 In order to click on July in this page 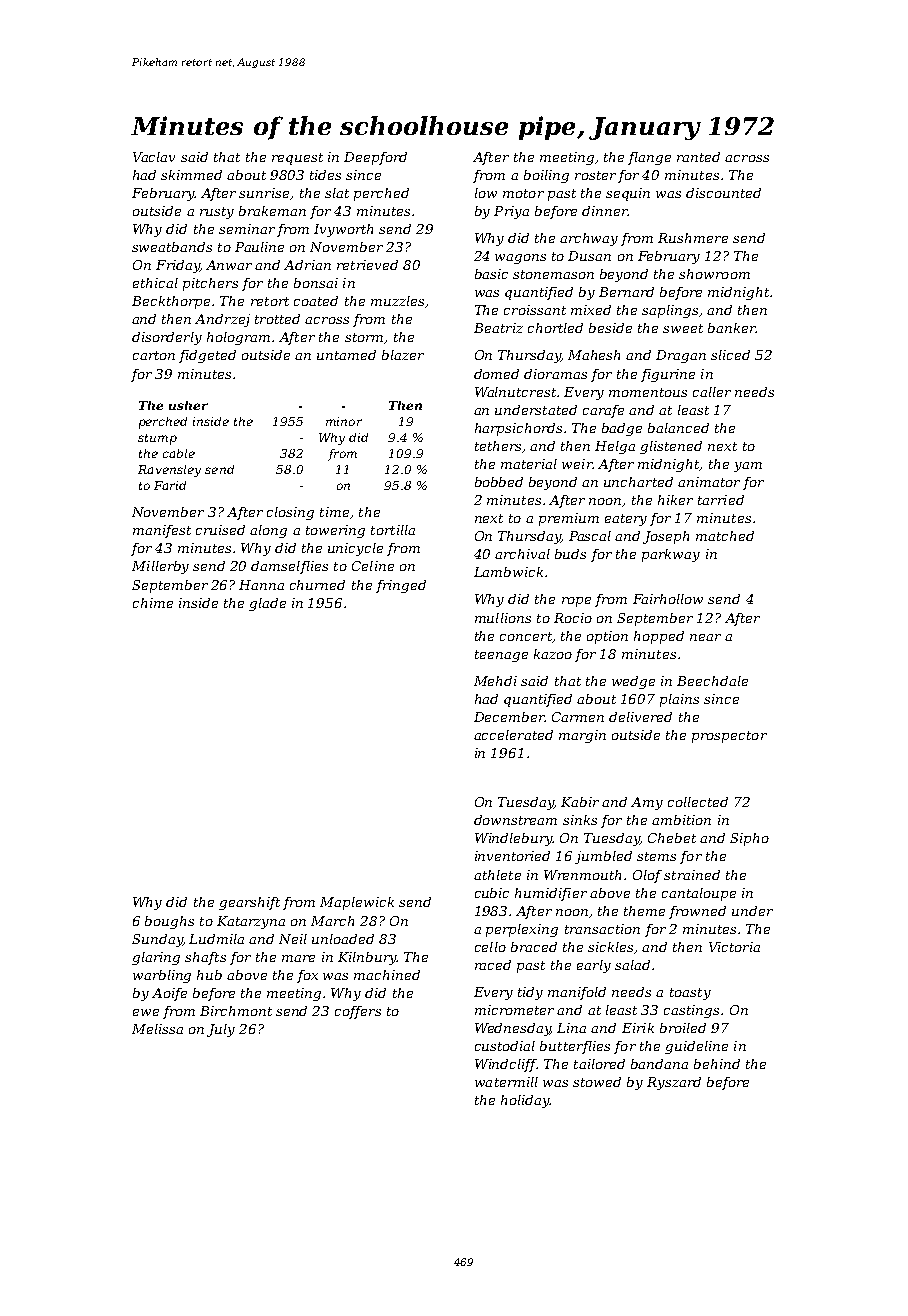, I will do `click(221, 1030)`.
